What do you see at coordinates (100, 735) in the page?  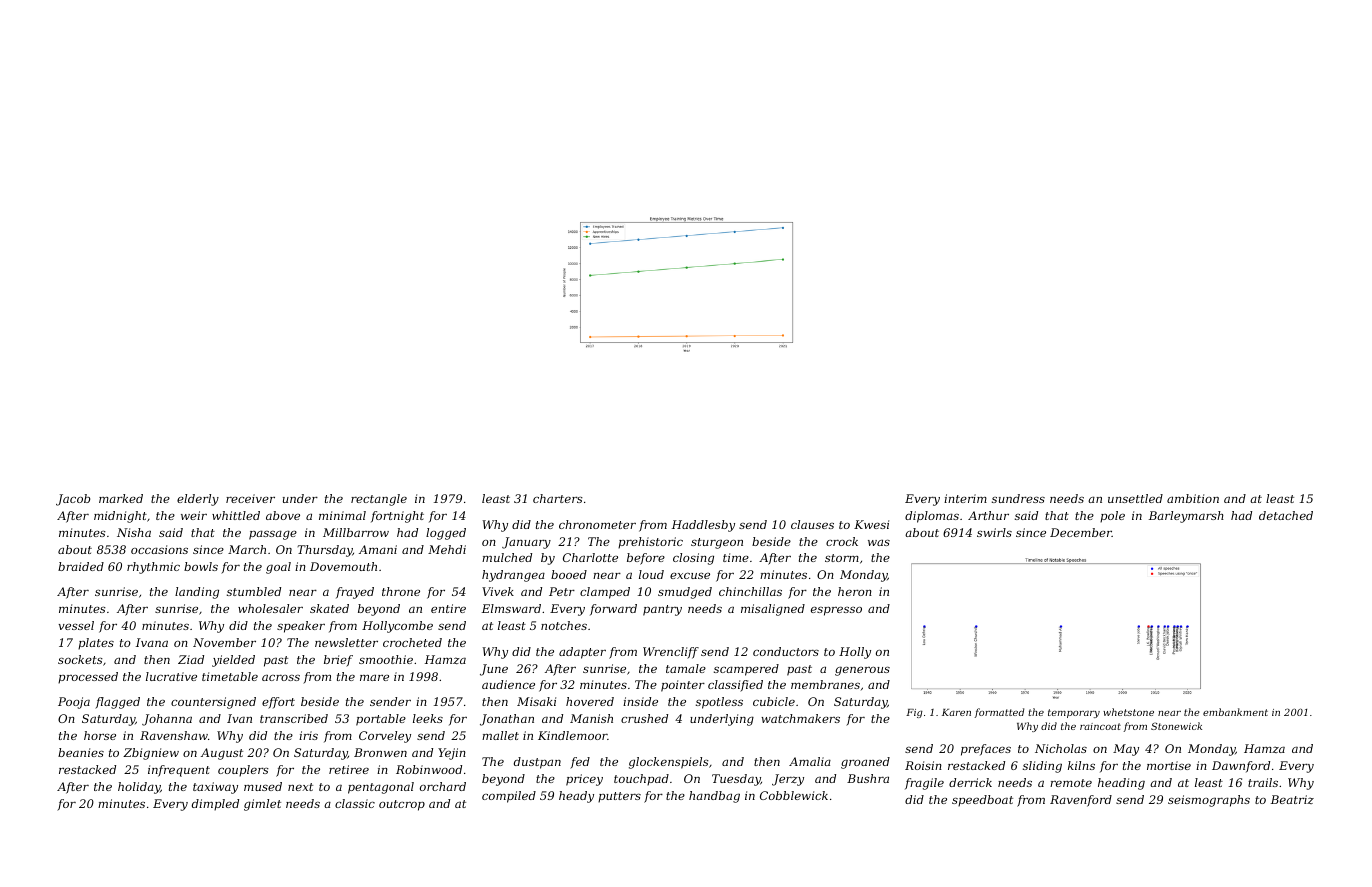 I see `horse` at bounding box center [100, 735].
